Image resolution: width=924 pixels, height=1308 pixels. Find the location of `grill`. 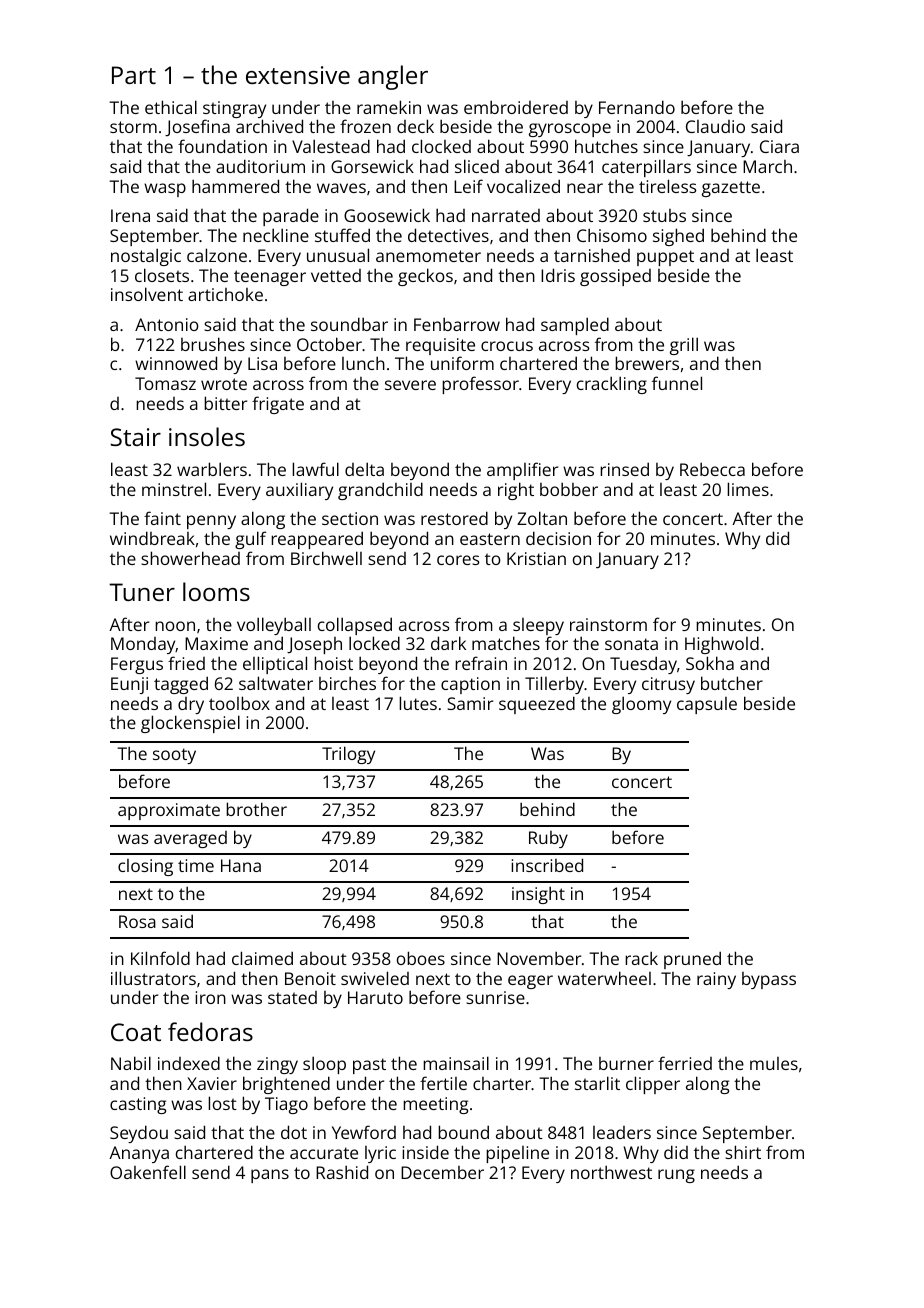

grill is located at coordinates (684, 346).
